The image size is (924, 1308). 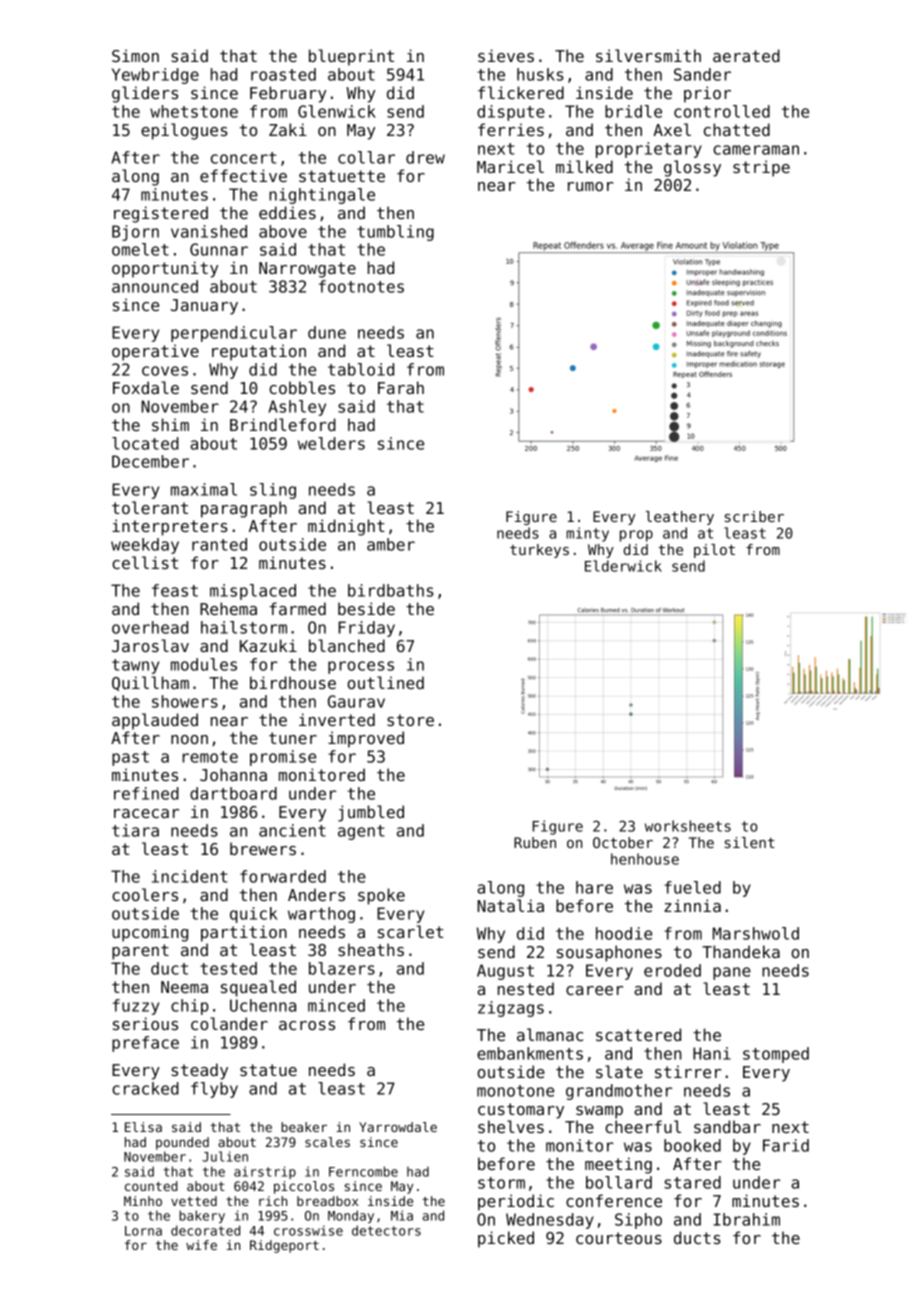 What do you see at coordinates (510, 166) in the page?
I see `Maricel` at bounding box center [510, 166].
